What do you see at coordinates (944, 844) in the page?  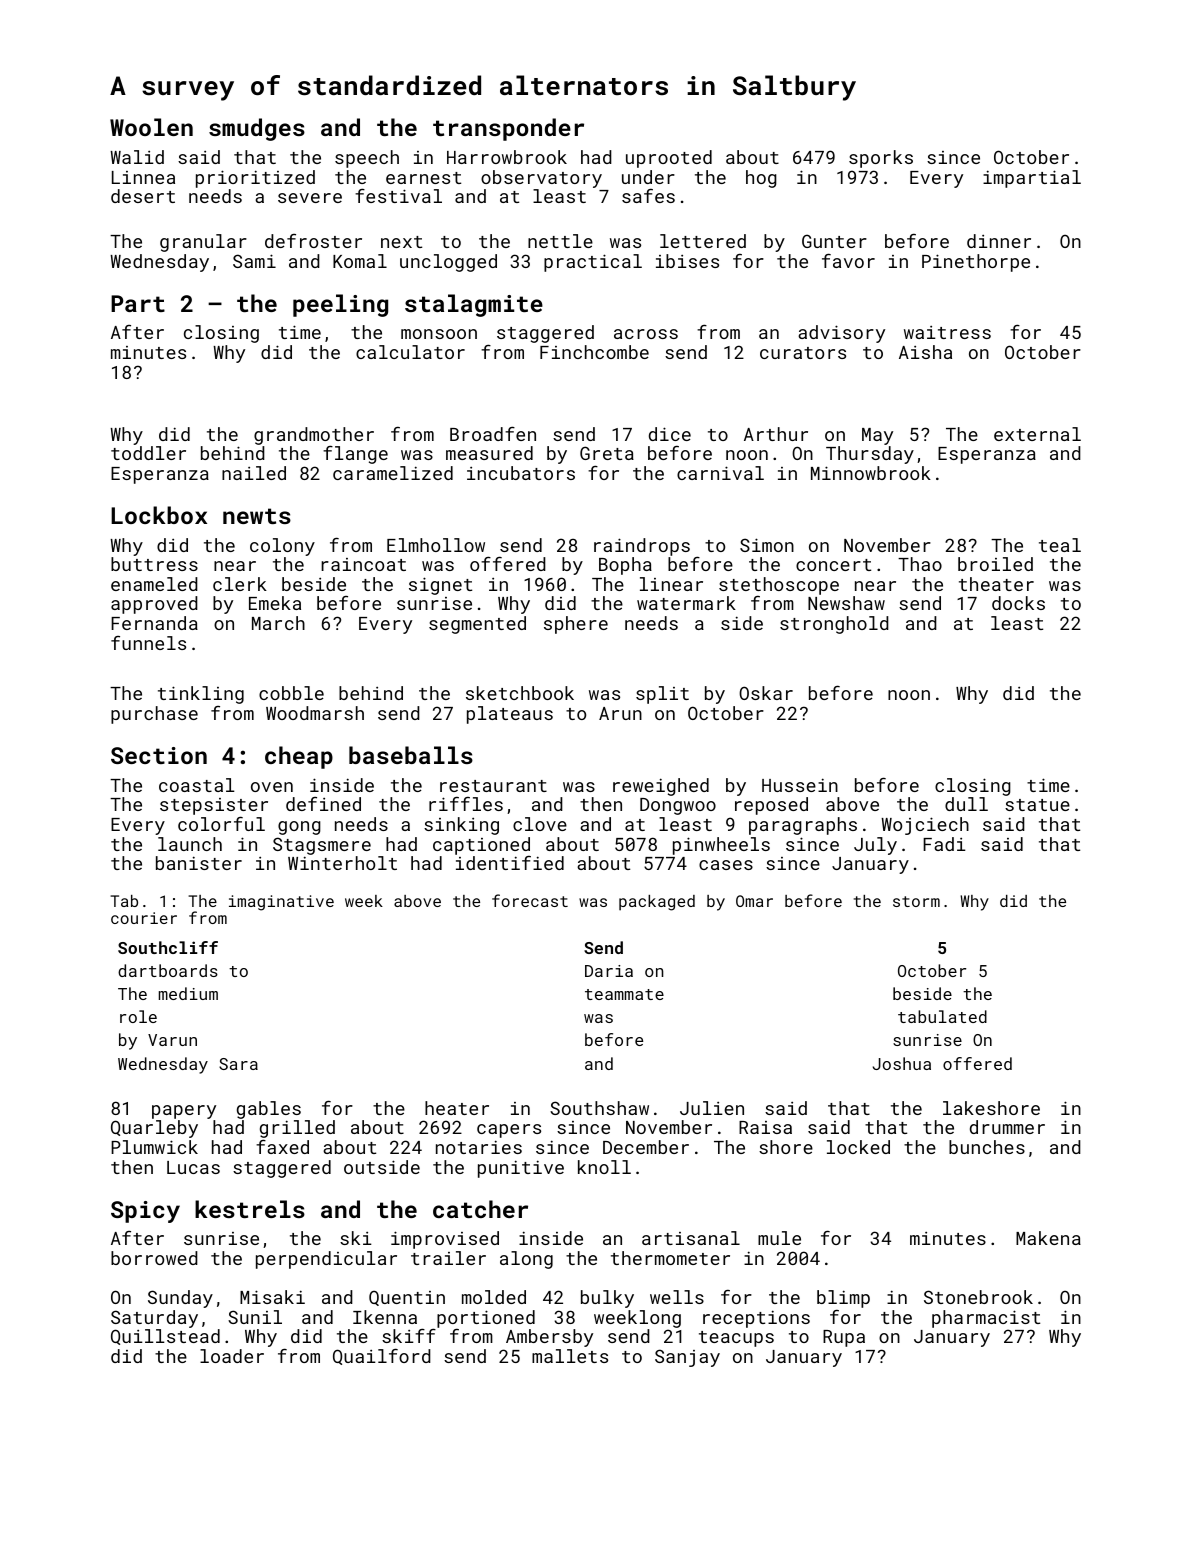 I see `Fadi` at bounding box center [944, 844].
